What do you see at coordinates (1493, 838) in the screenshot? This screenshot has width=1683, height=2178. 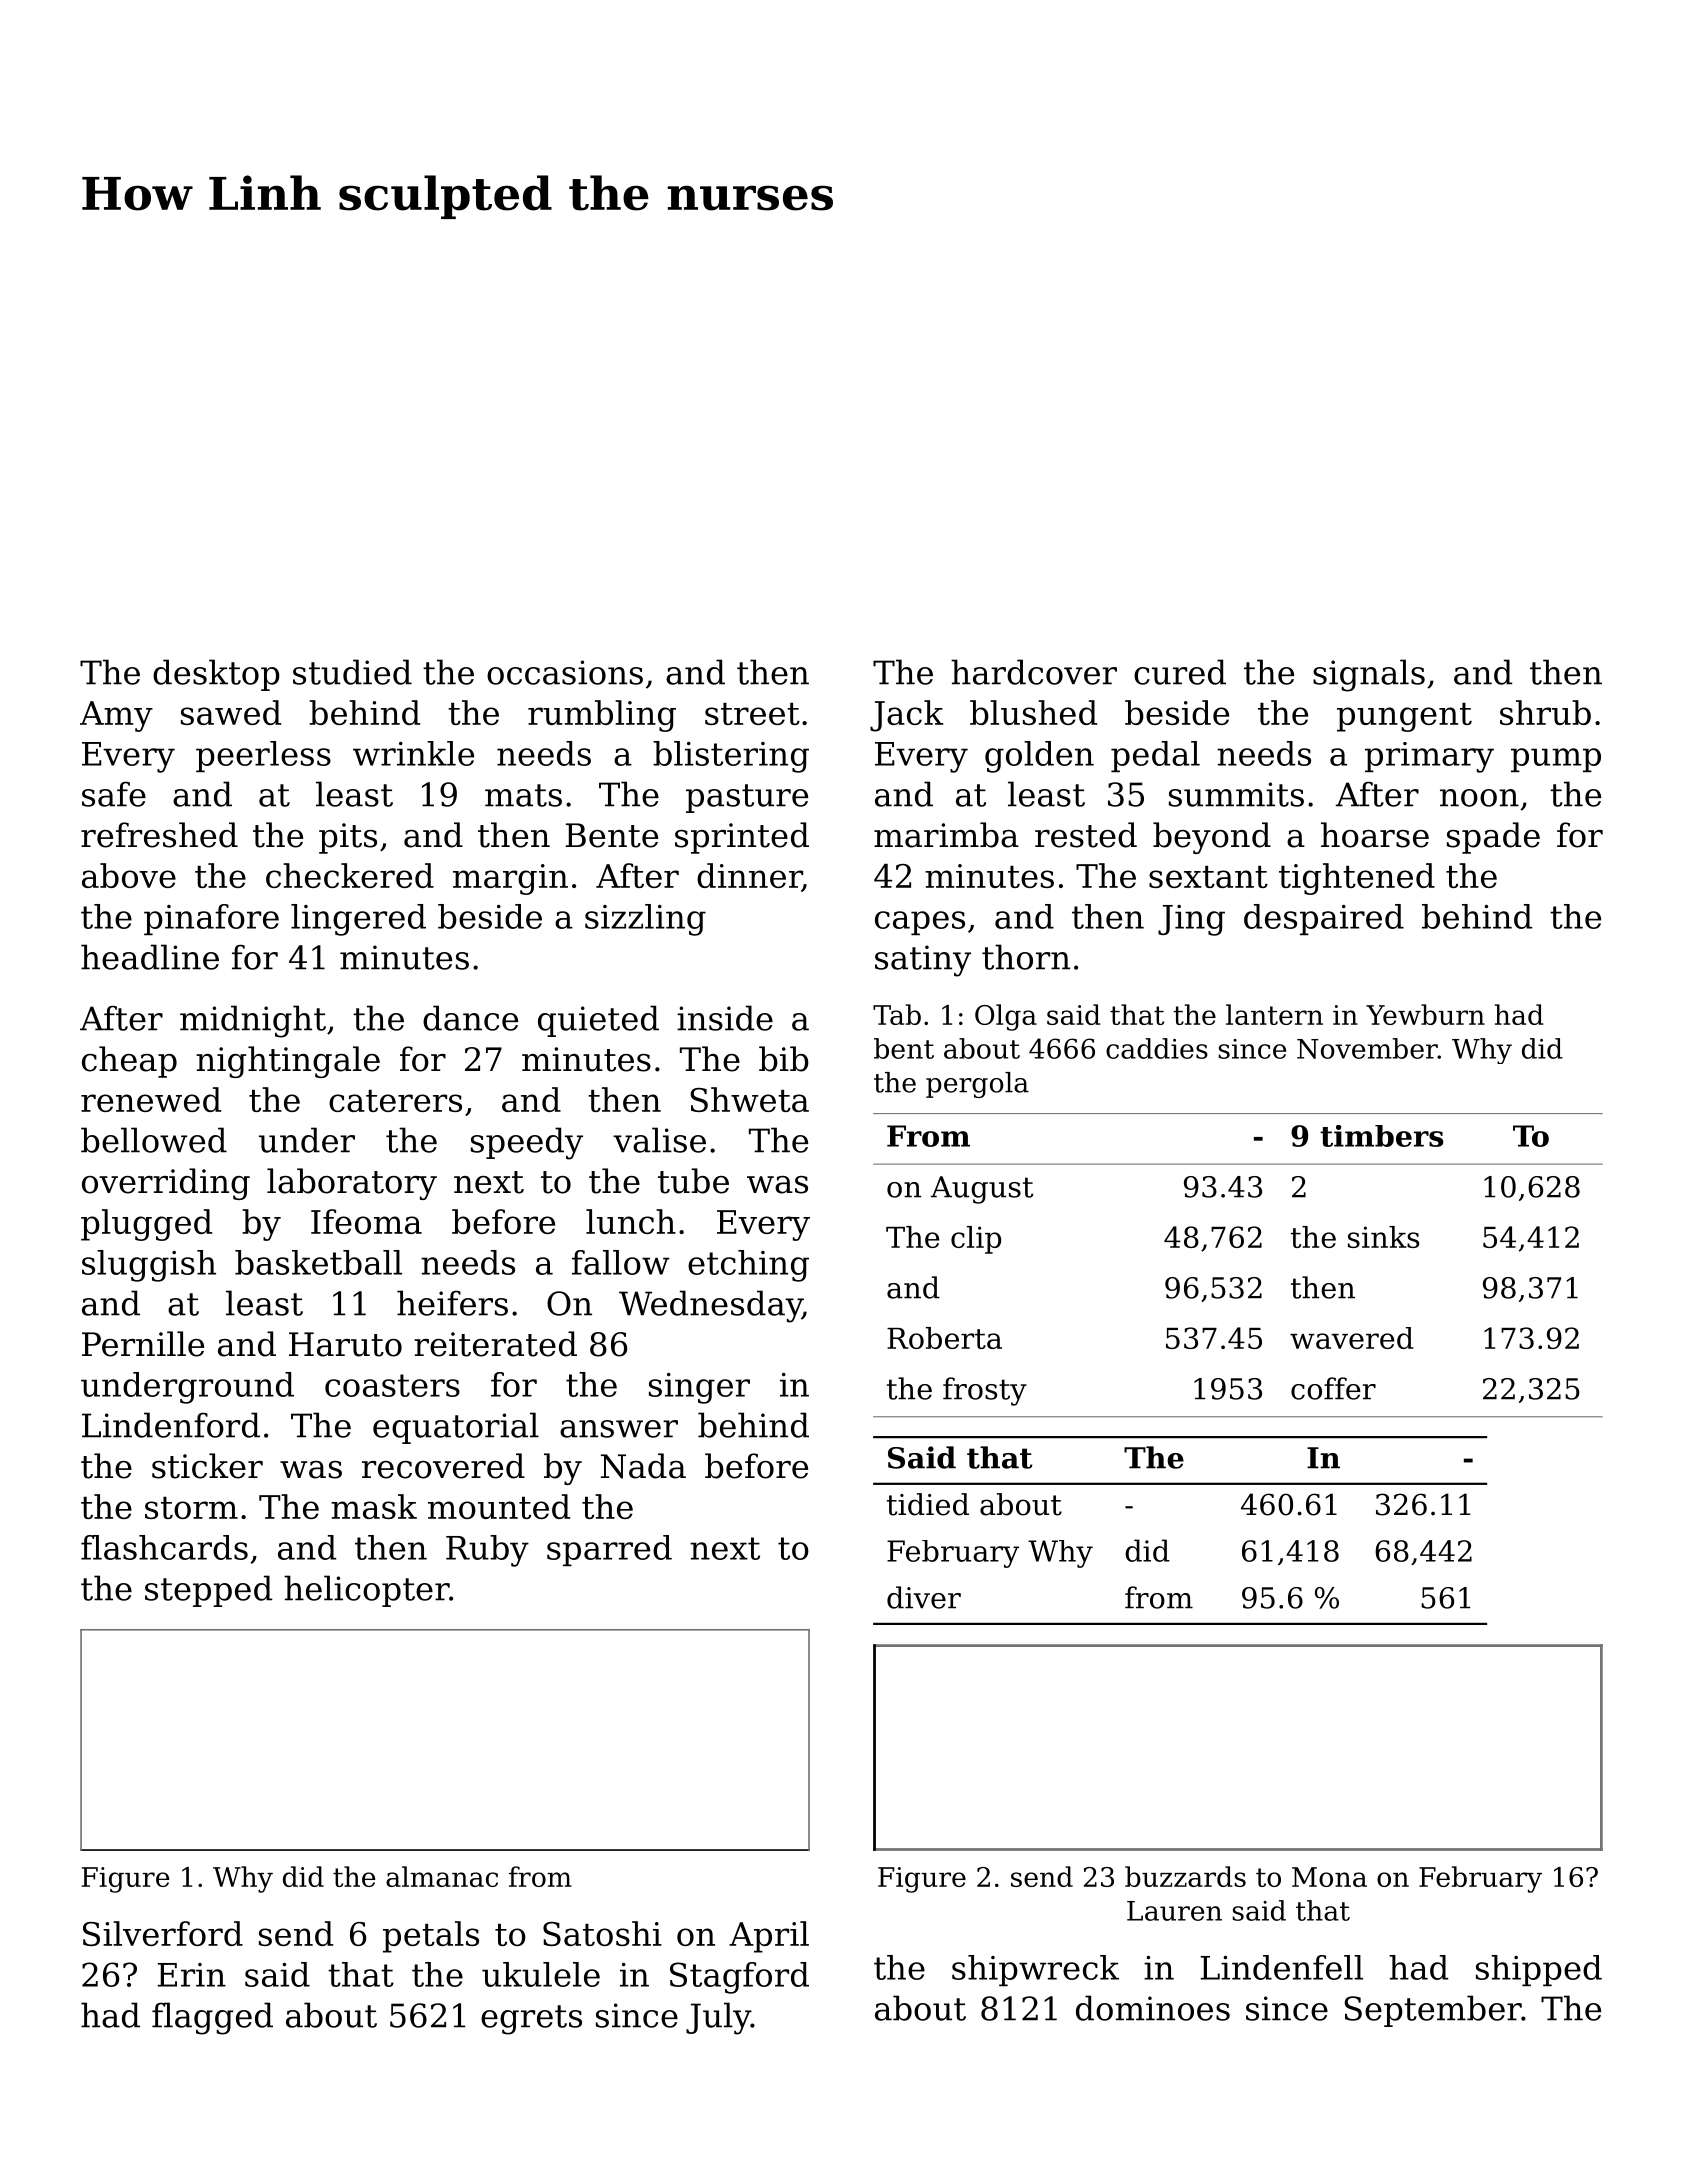 I see `spade` at bounding box center [1493, 838].
